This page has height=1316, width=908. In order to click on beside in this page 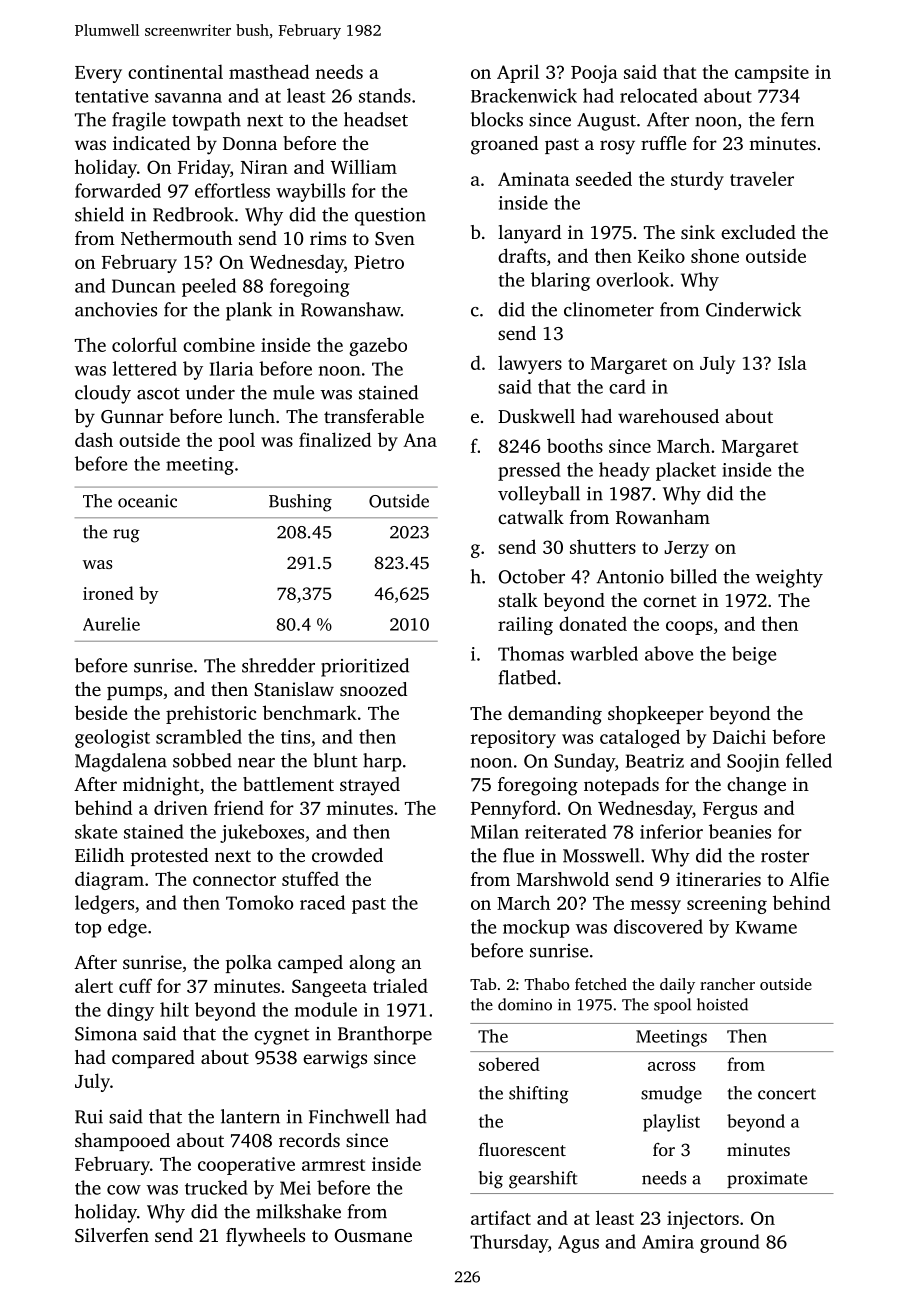, I will do `click(101, 712)`.
